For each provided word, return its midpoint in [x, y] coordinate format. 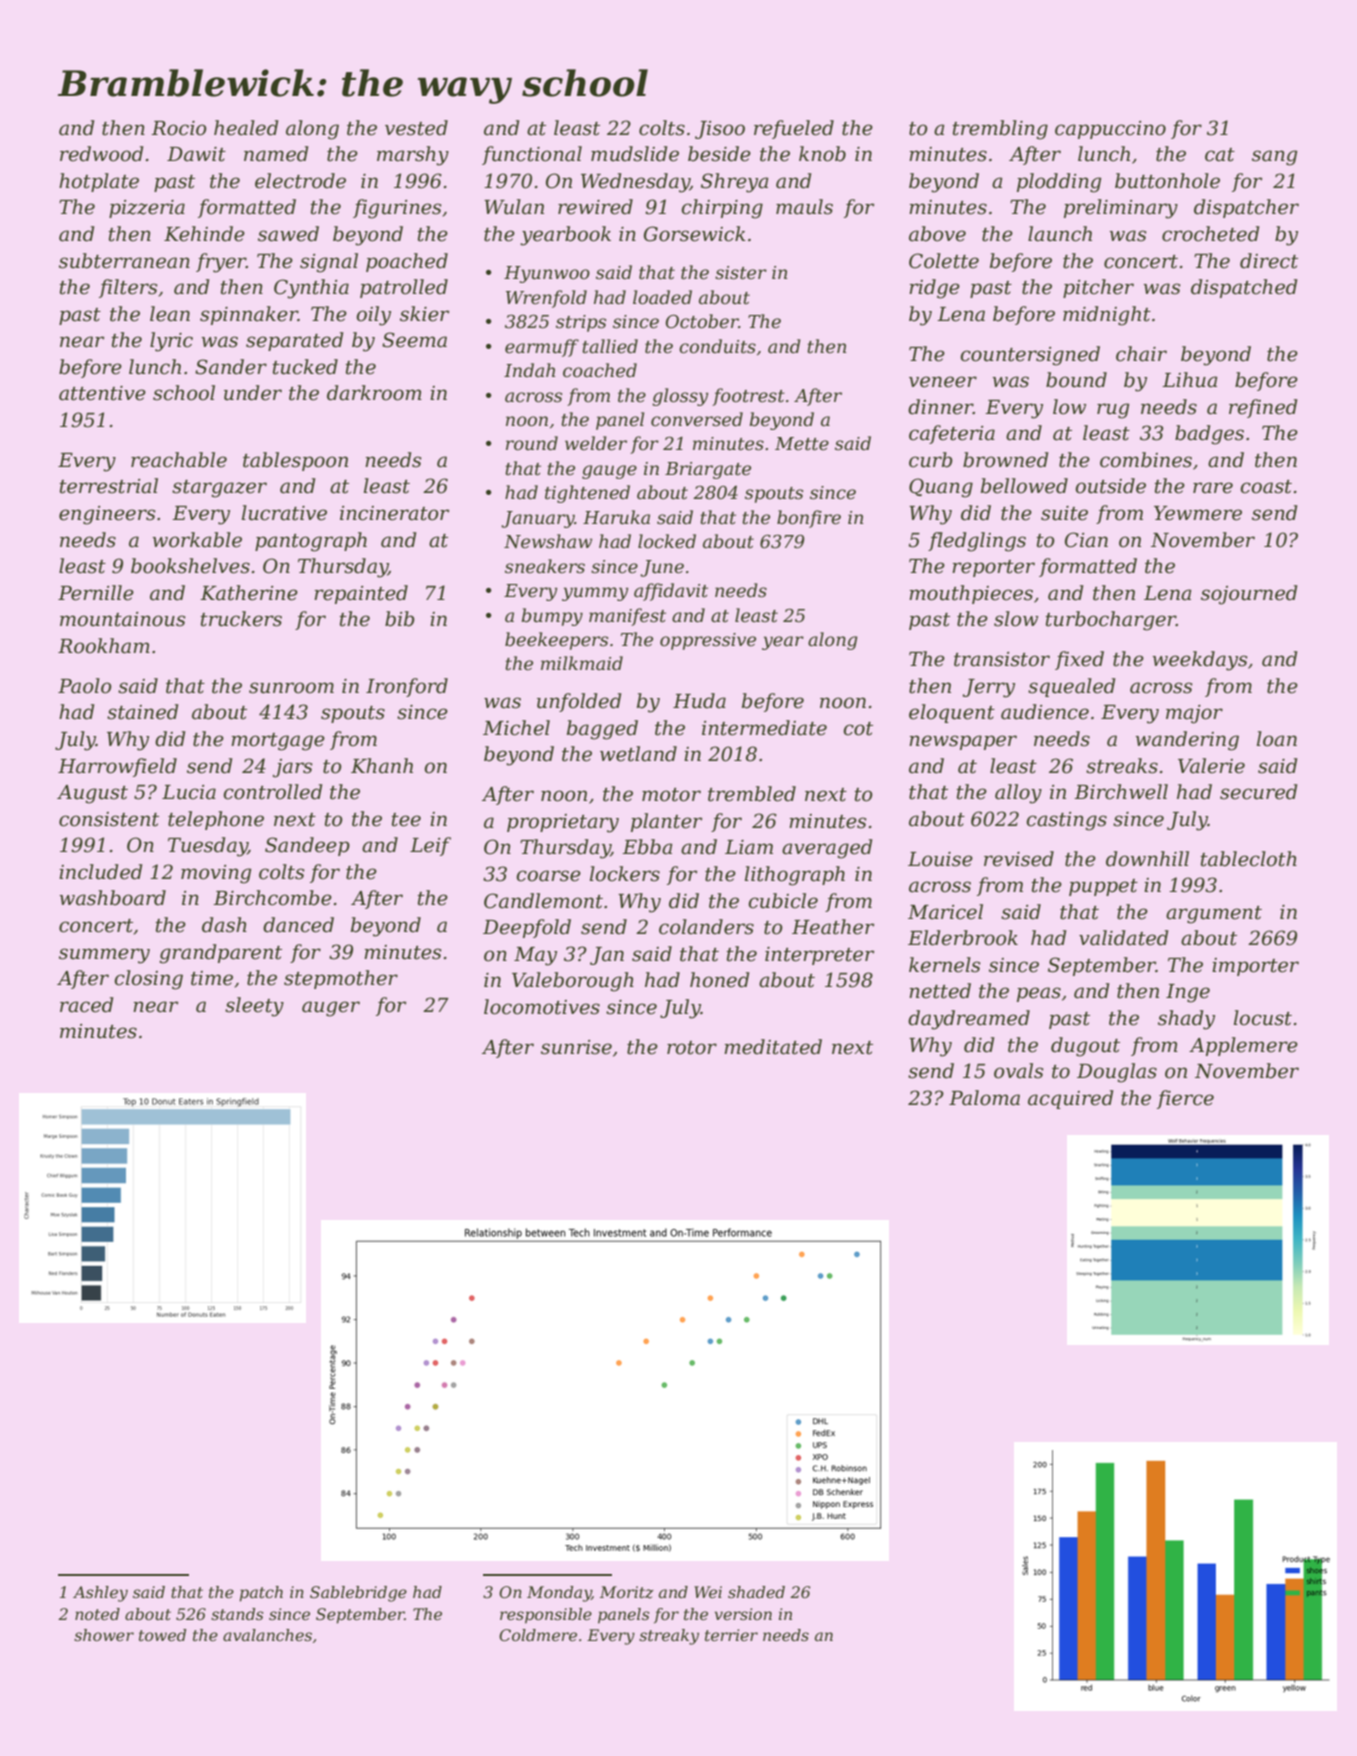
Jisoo [720, 130]
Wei [708, 1592]
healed [246, 128]
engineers [107, 515]
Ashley [100, 1594]
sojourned [1249, 595]
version [743, 1614]
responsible [546, 1616]
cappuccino [1110, 130]
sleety [254, 1007]
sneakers [545, 566]
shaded [756, 1592]
